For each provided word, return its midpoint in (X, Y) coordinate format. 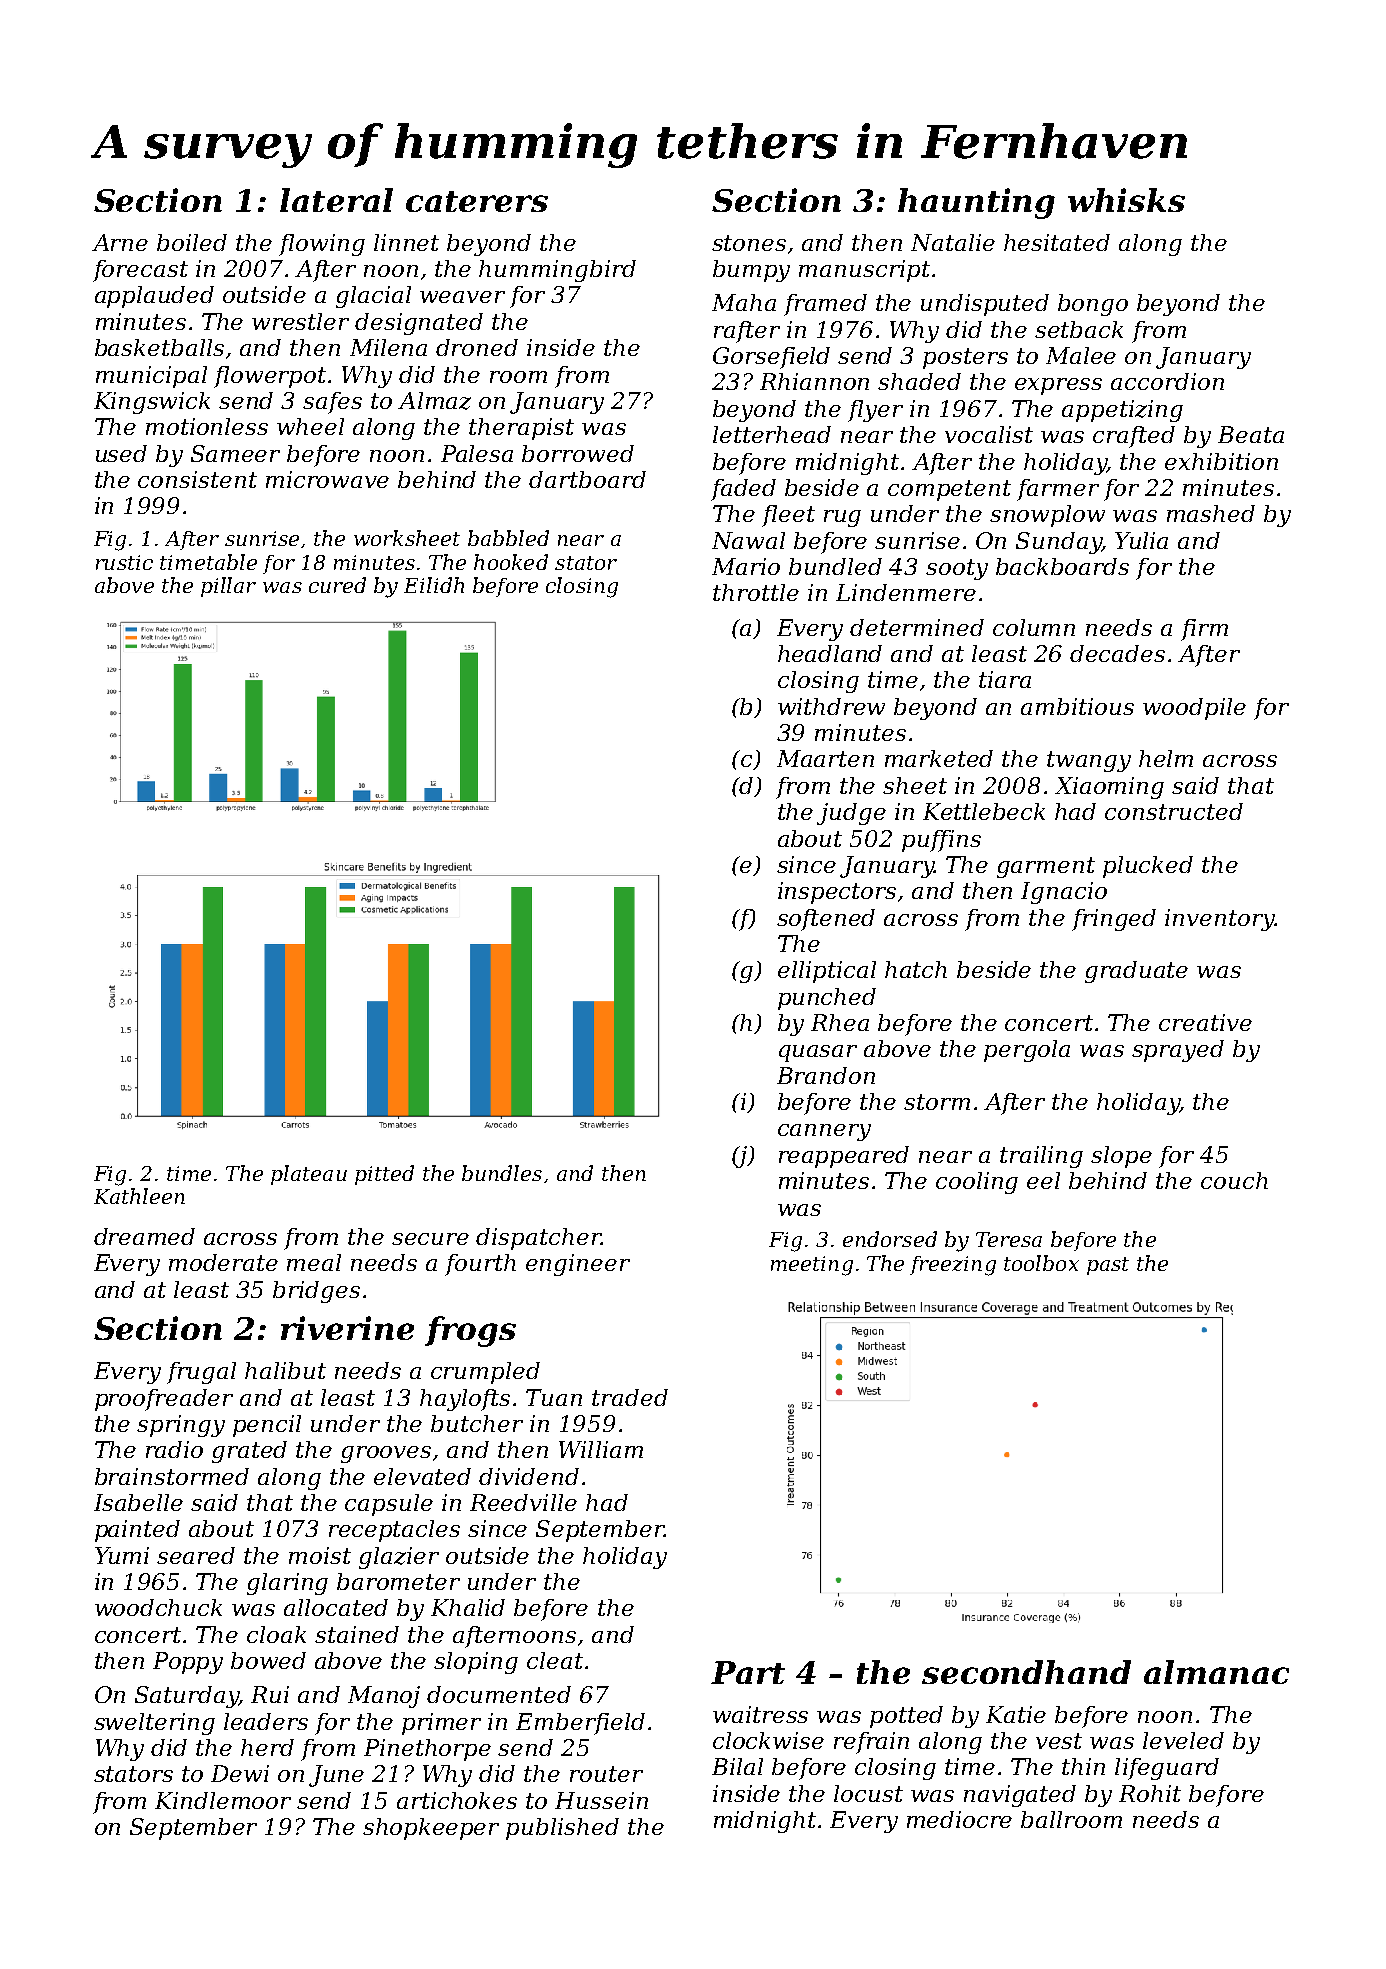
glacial (373, 297)
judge (851, 814)
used (121, 453)
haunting (976, 203)
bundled (835, 566)
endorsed (890, 1239)
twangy (1089, 761)
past (1108, 1266)
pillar (228, 587)
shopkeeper (431, 1829)
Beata (1251, 434)
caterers (477, 201)
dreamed (144, 1236)
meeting (812, 1266)
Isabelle (138, 1502)
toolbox (1041, 1263)
